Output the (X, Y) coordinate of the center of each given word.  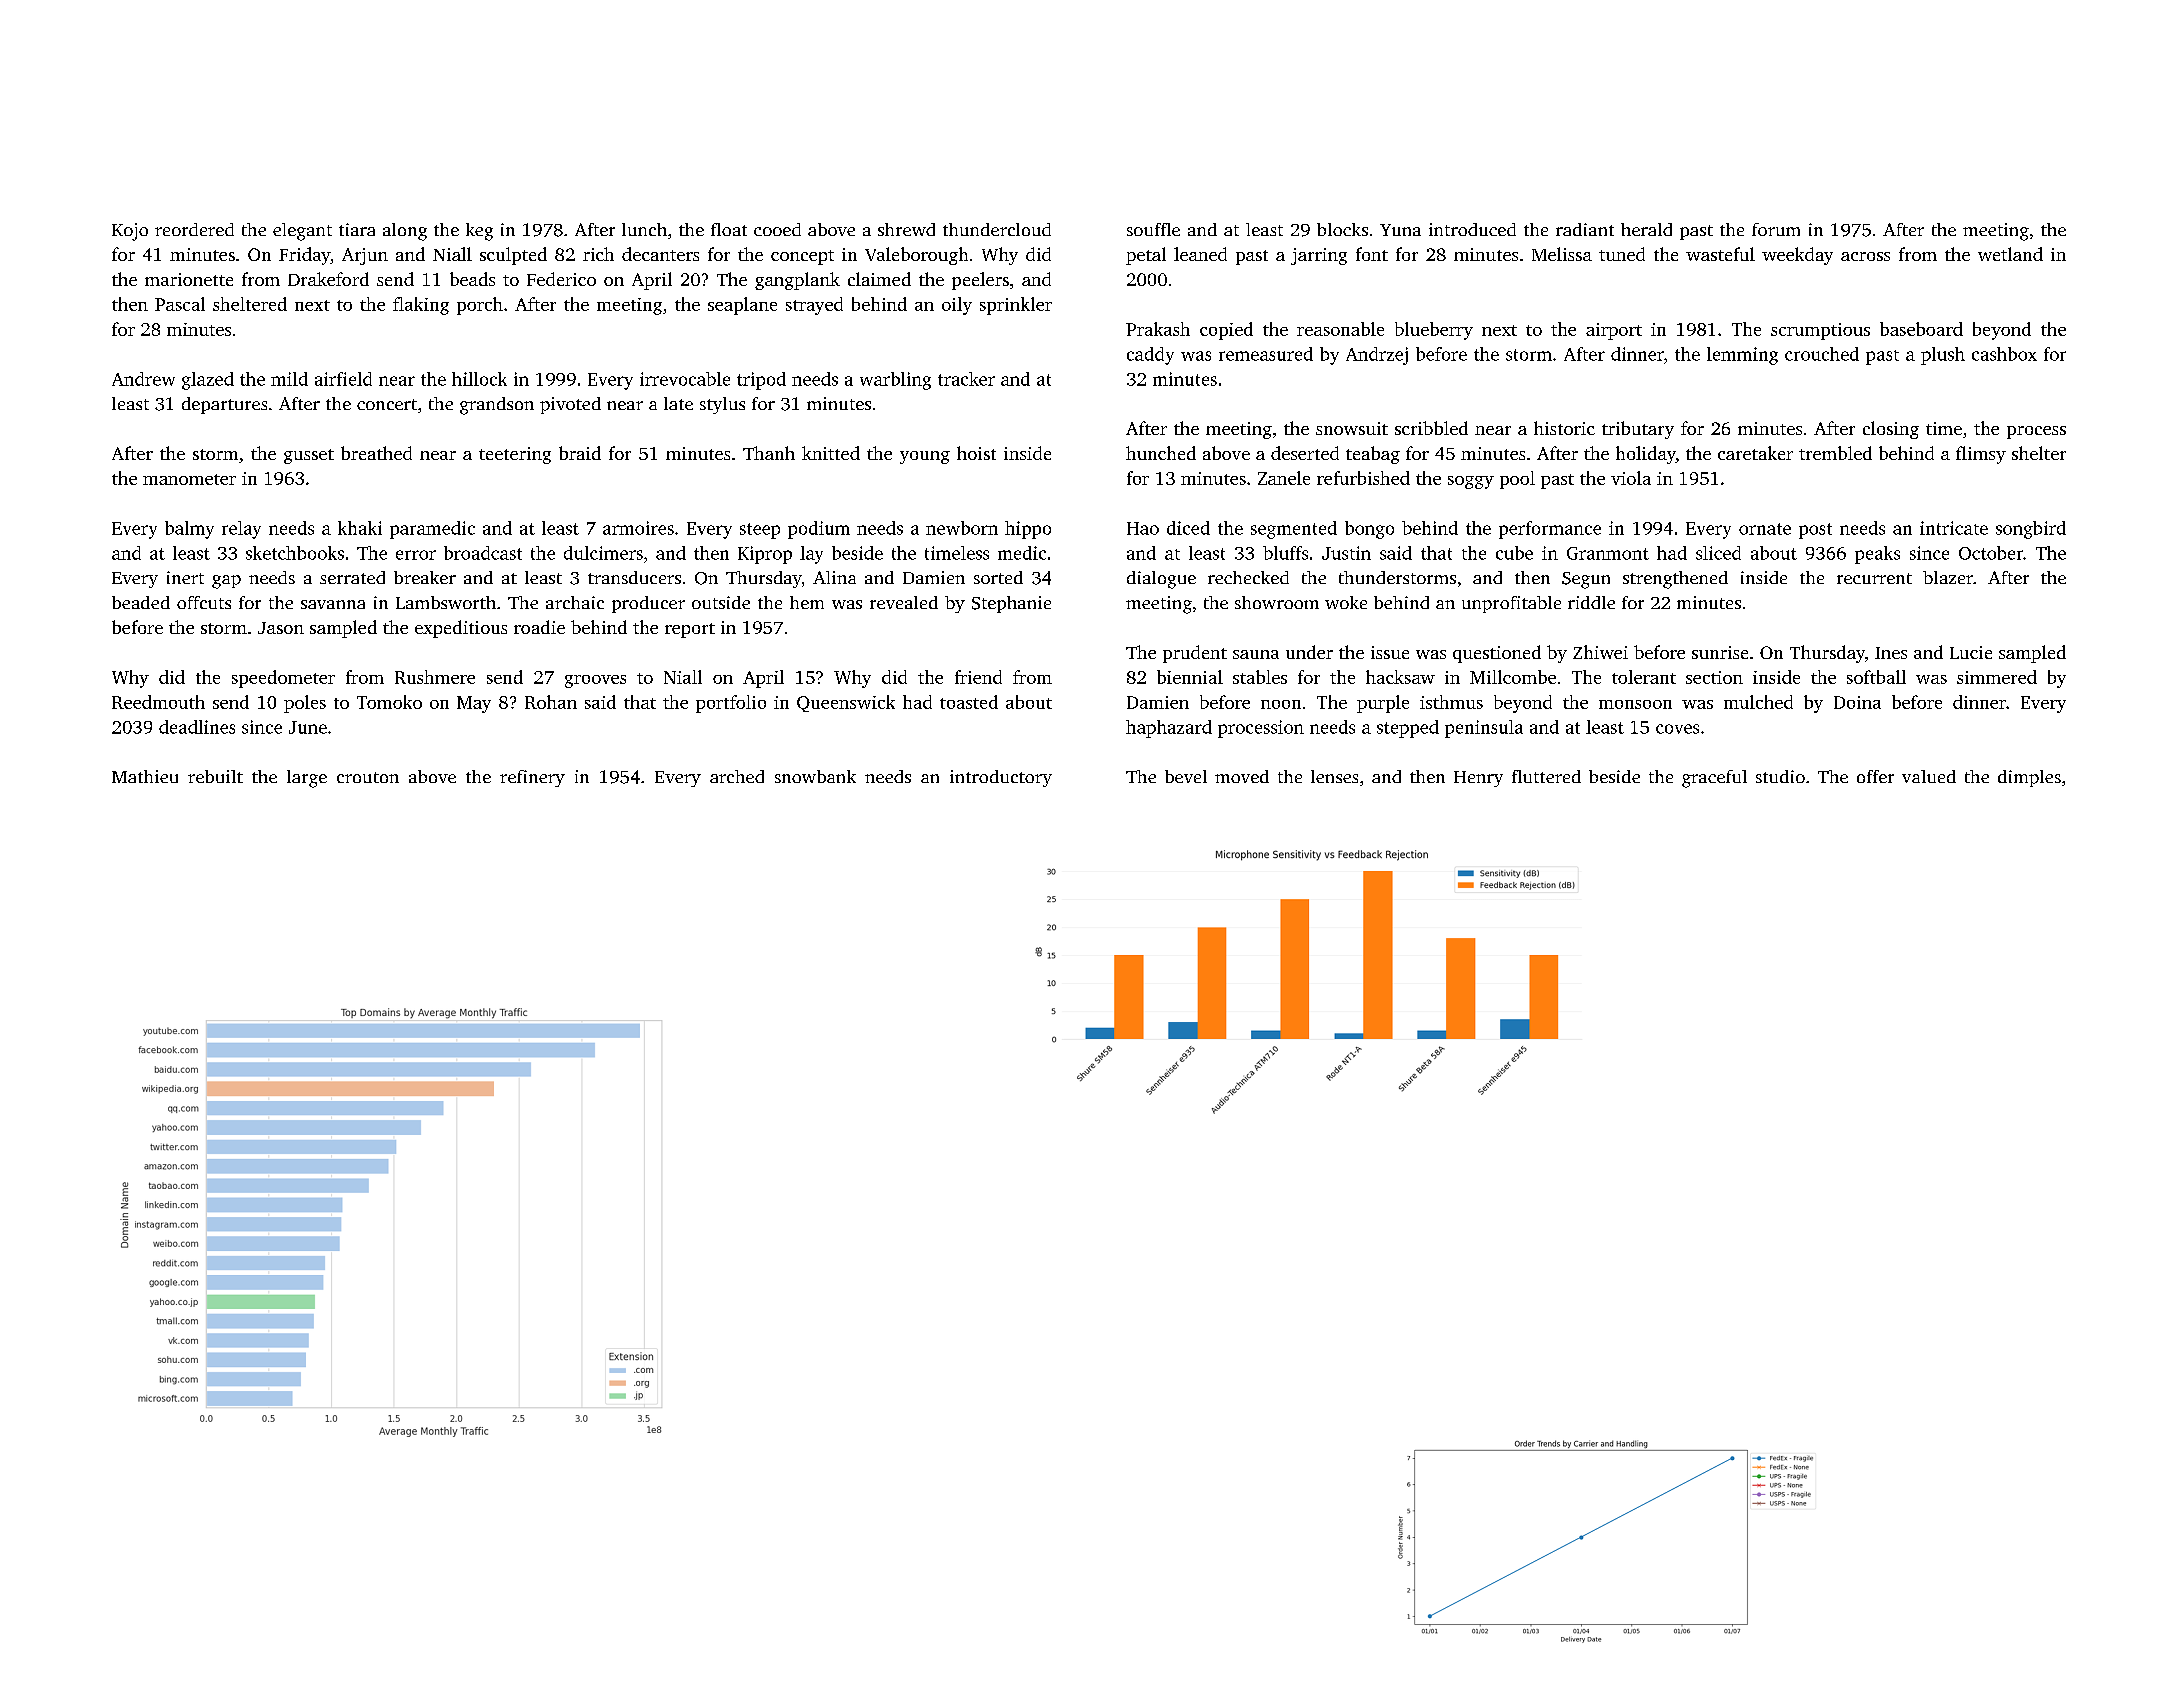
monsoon (1635, 704)
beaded (141, 602)
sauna (1256, 654)
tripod (761, 381)
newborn (962, 528)
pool (1517, 480)
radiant (1585, 229)
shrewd (906, 229)
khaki (360, 528)
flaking (421, 306)
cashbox (2004, 354)
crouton (368, 777)
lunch (644, 229)
